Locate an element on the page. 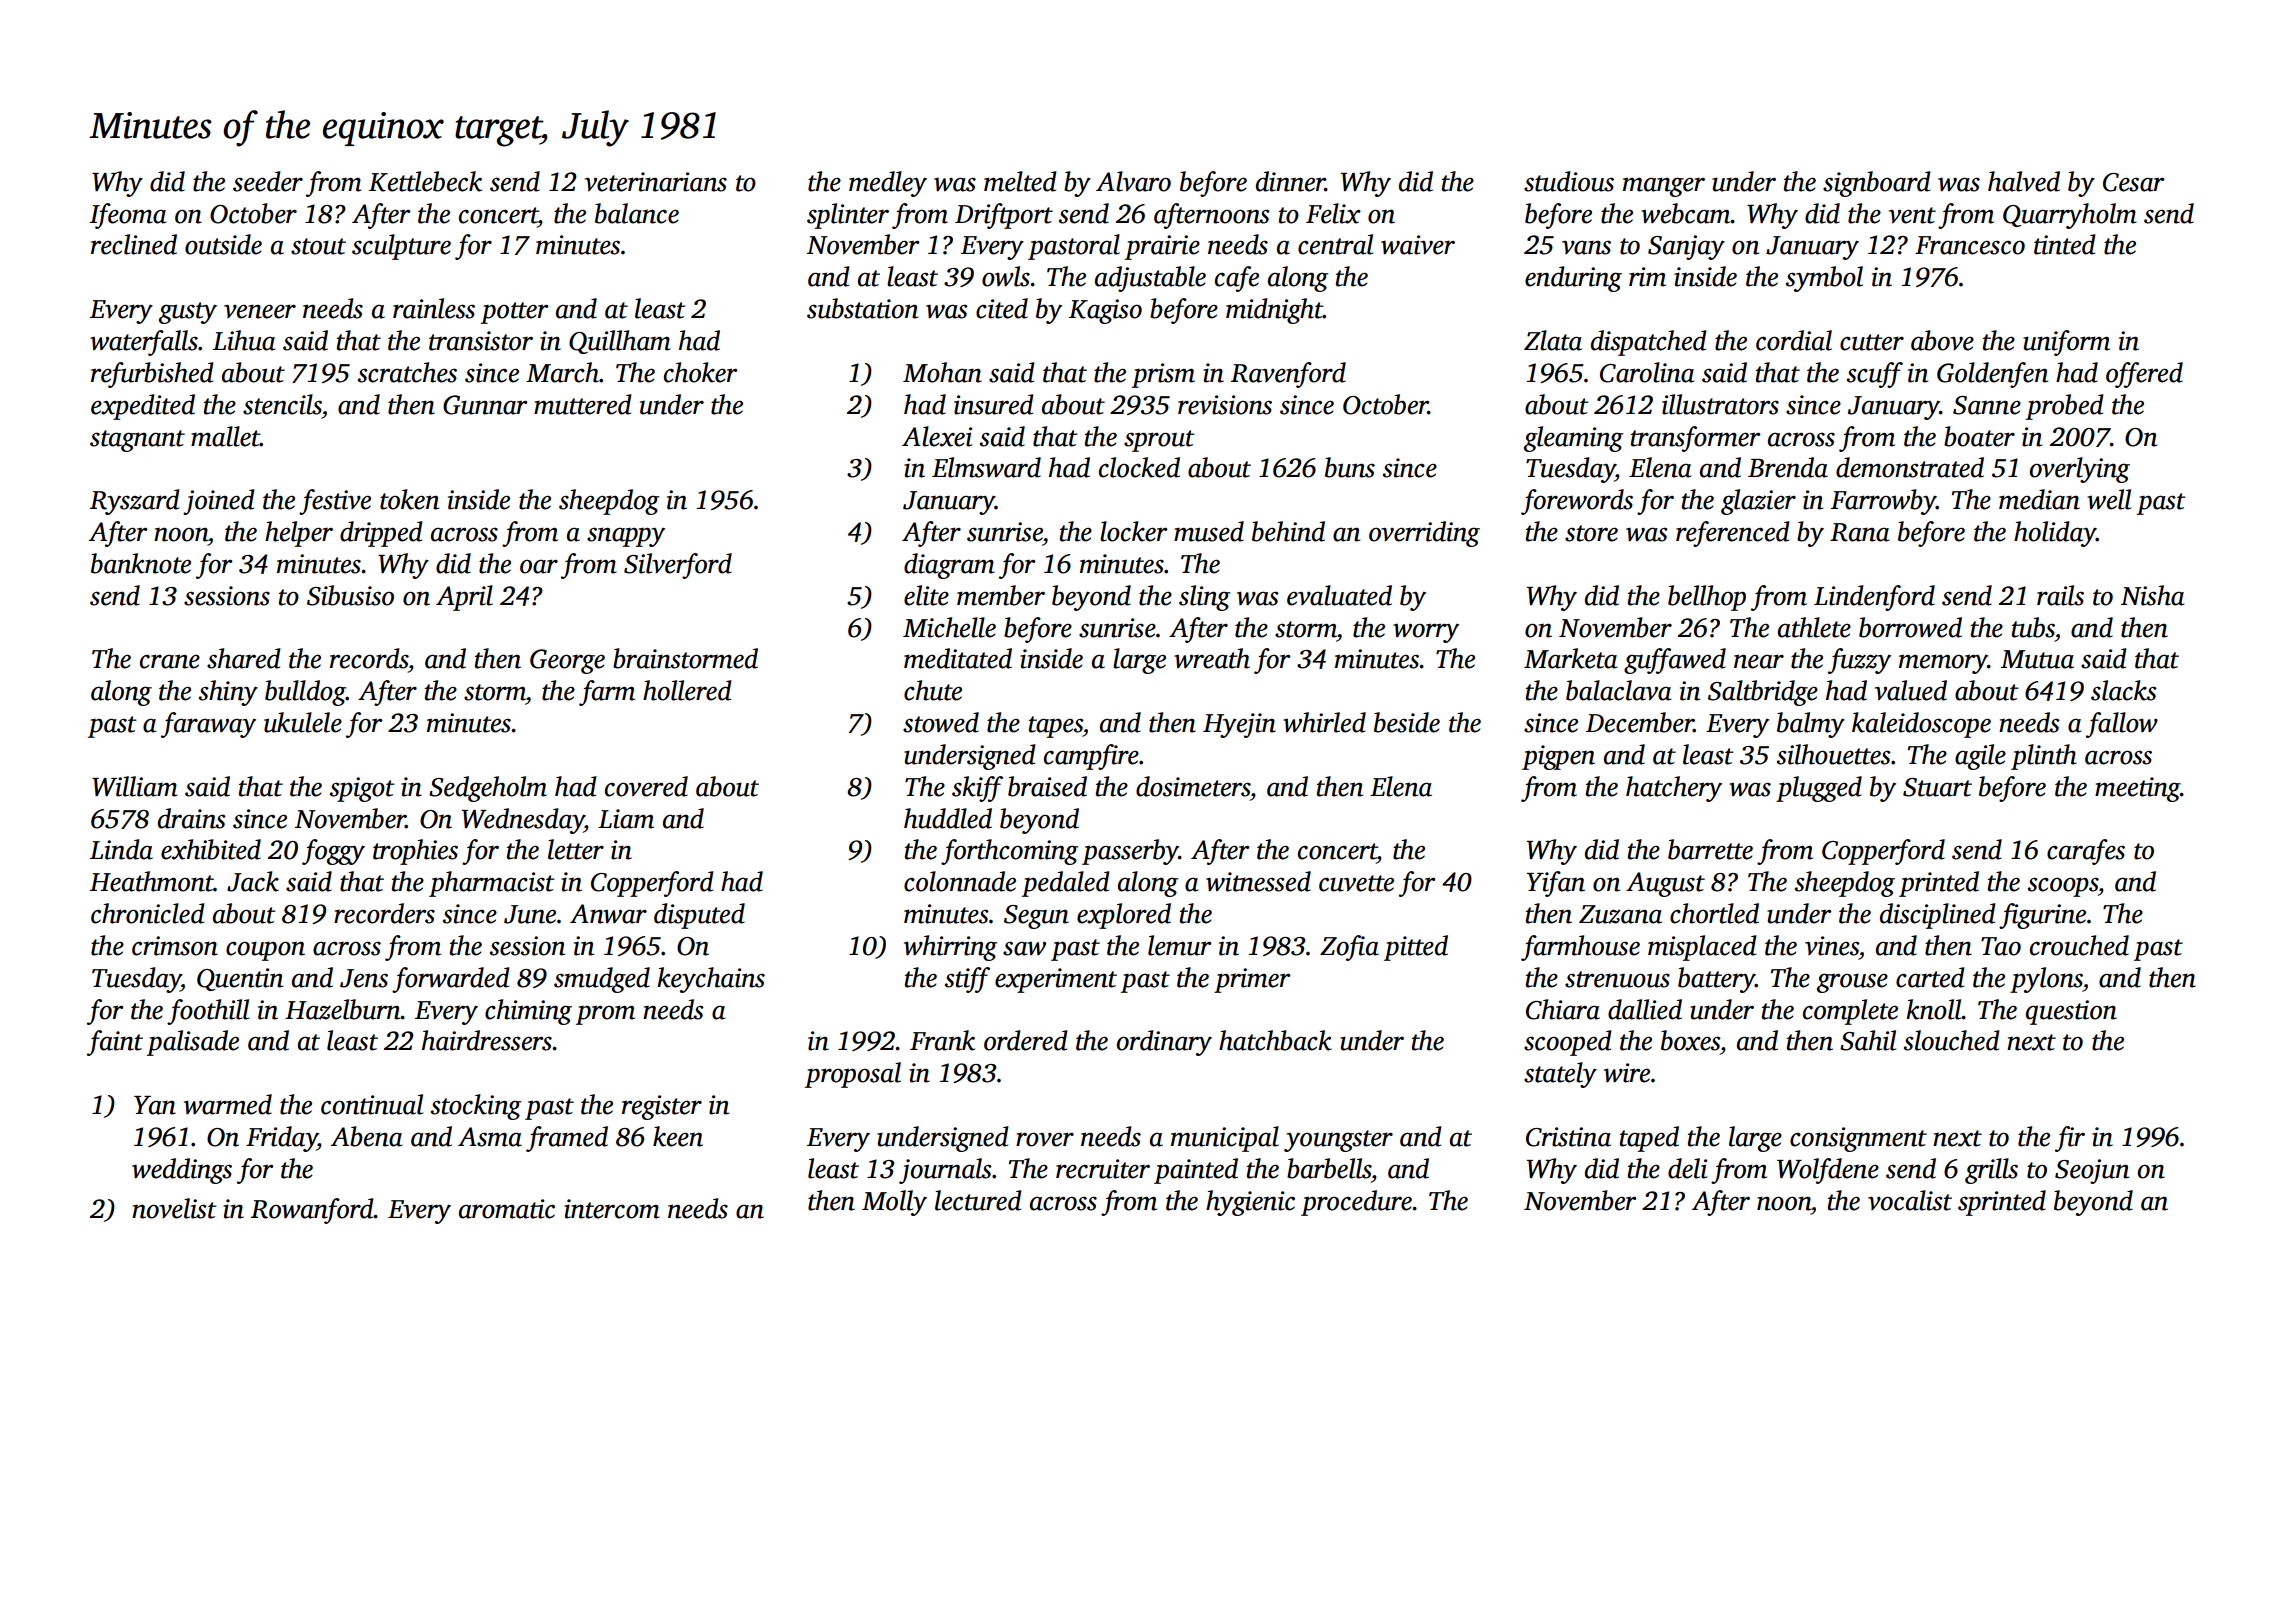 The image size is (2292, 1620). Alvaro is located at coordinates (1133, 181).
